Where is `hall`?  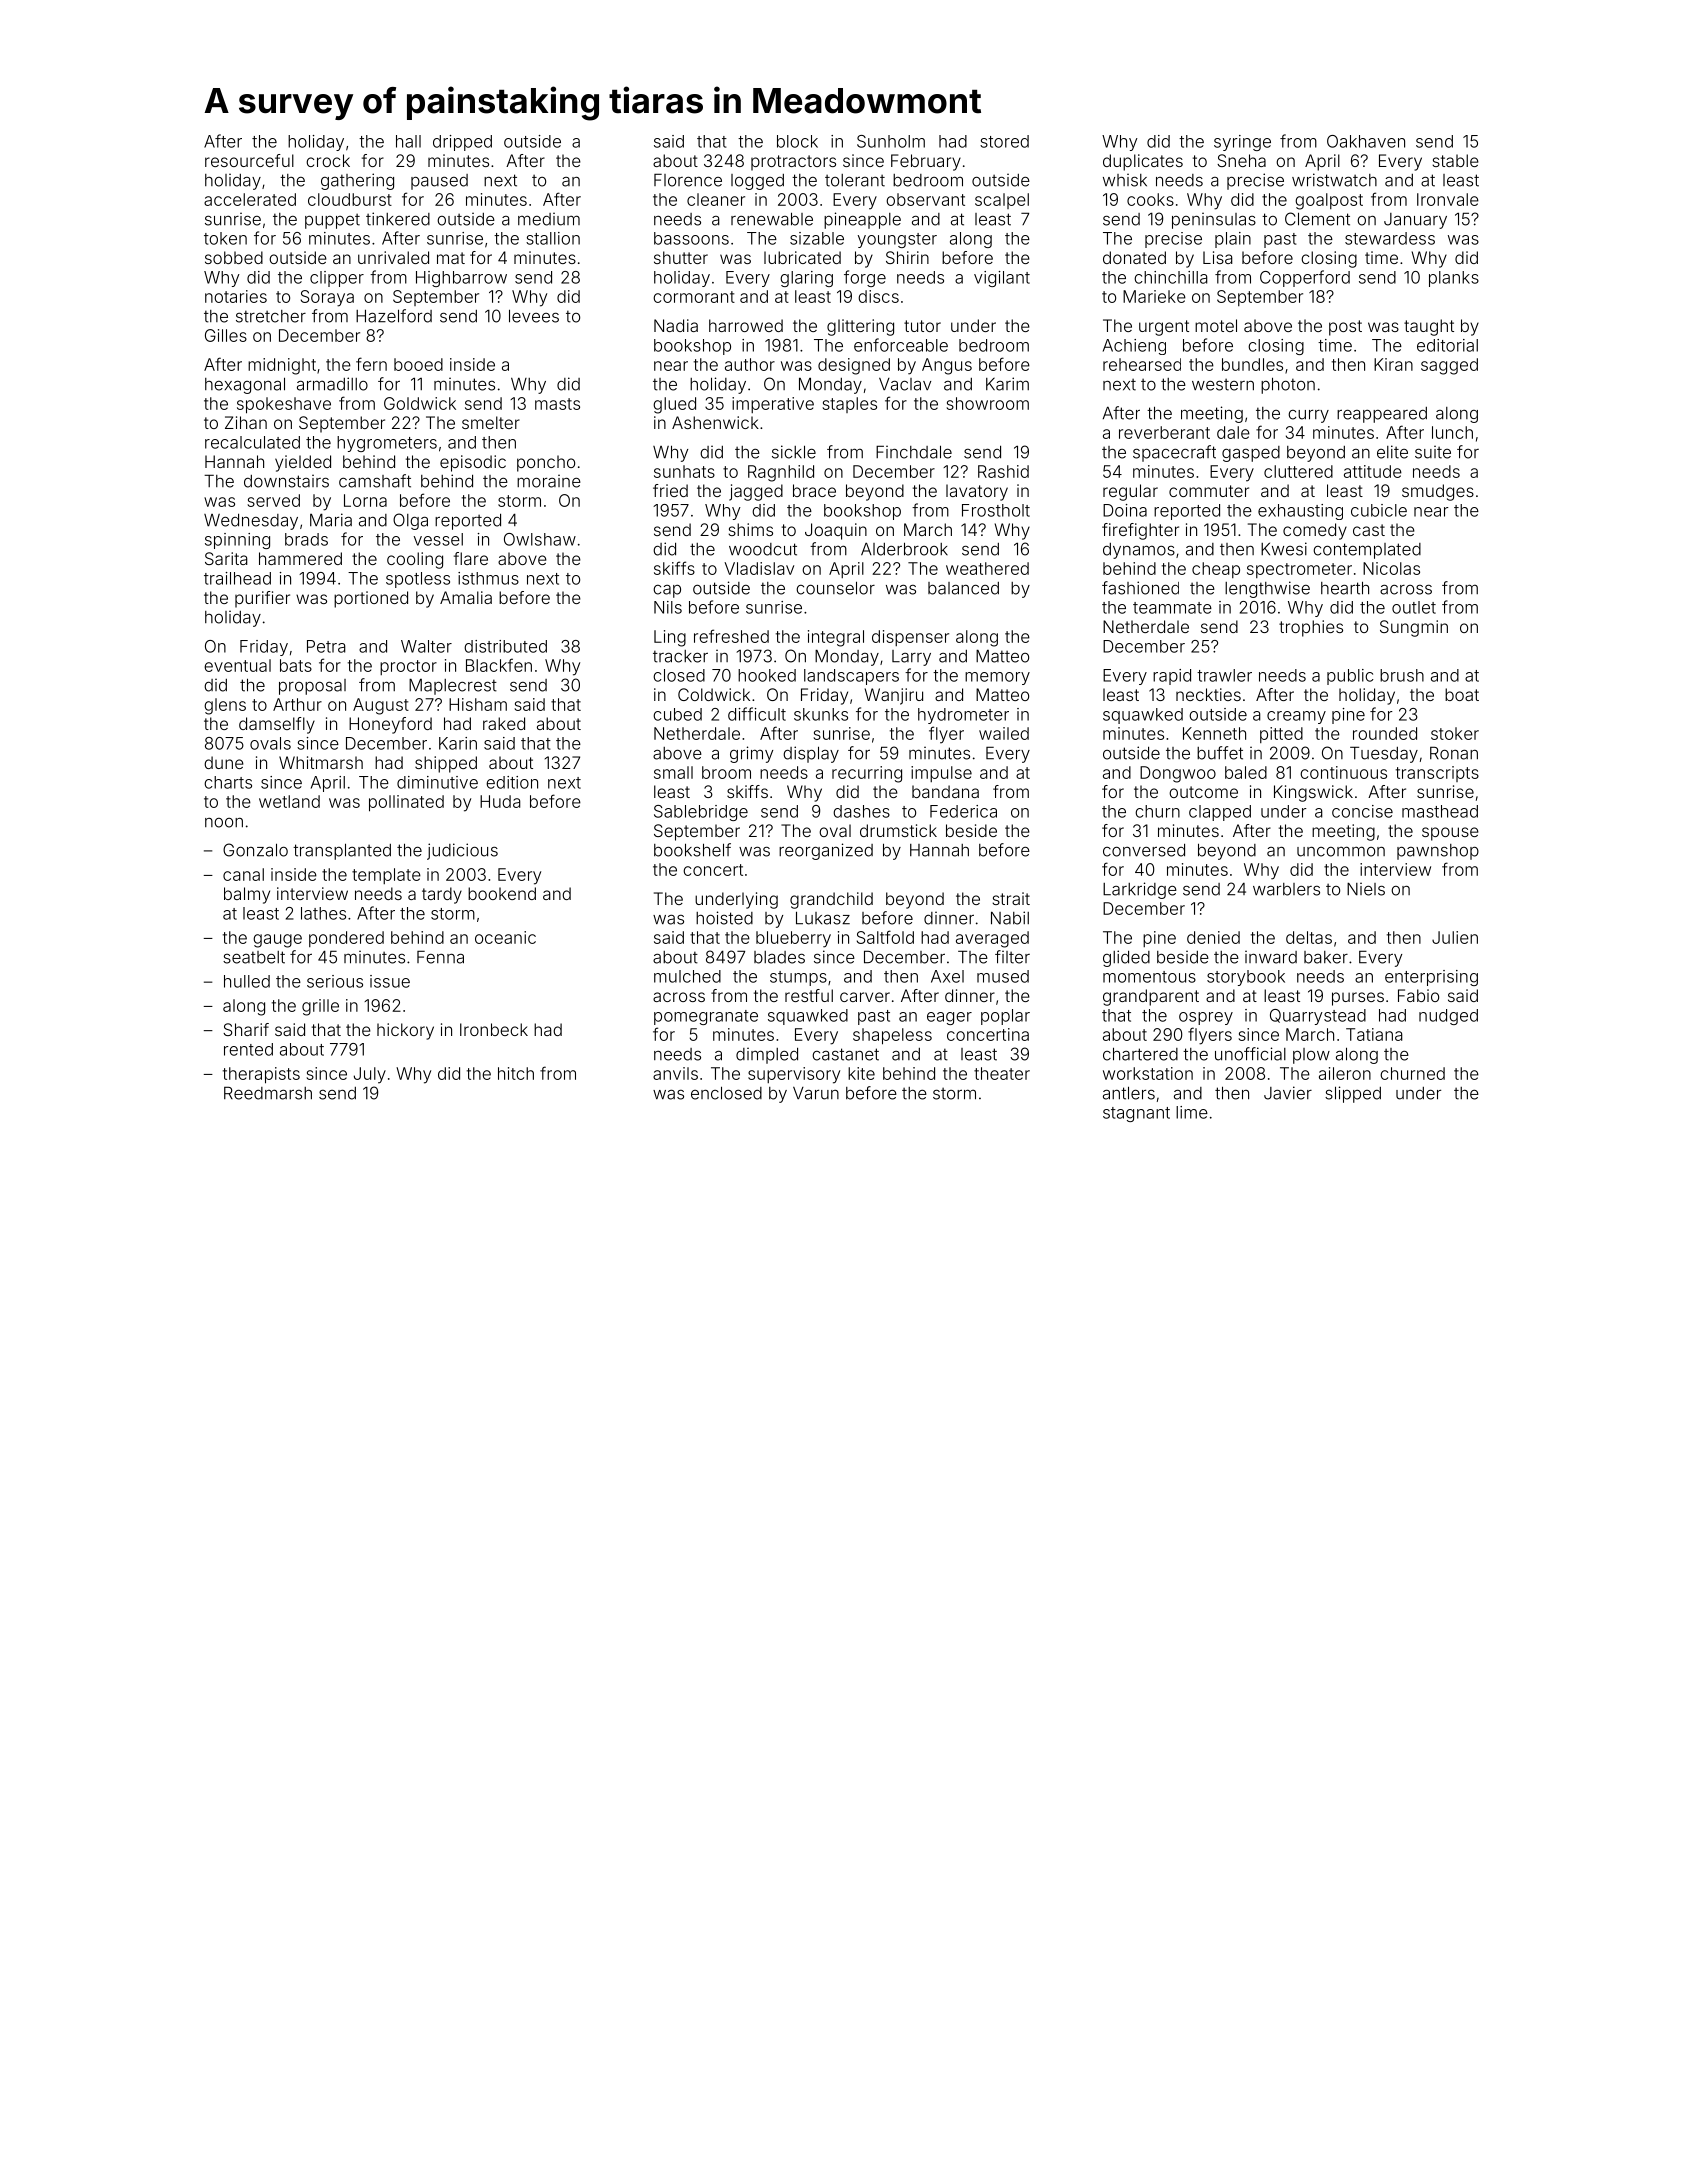
hall is located at coordinates (408, 141).
